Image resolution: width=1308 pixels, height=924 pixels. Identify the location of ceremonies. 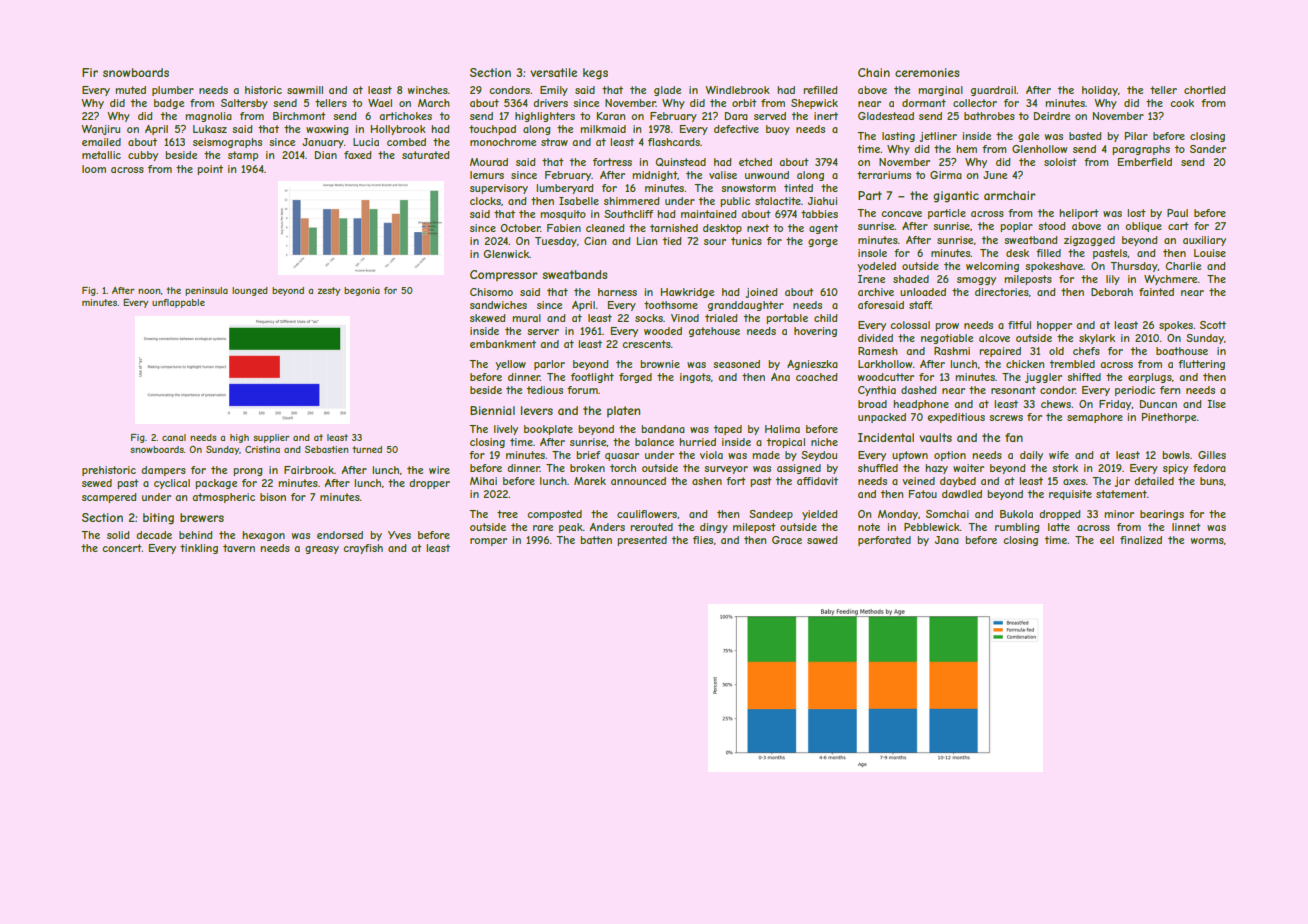
(927, 72).
